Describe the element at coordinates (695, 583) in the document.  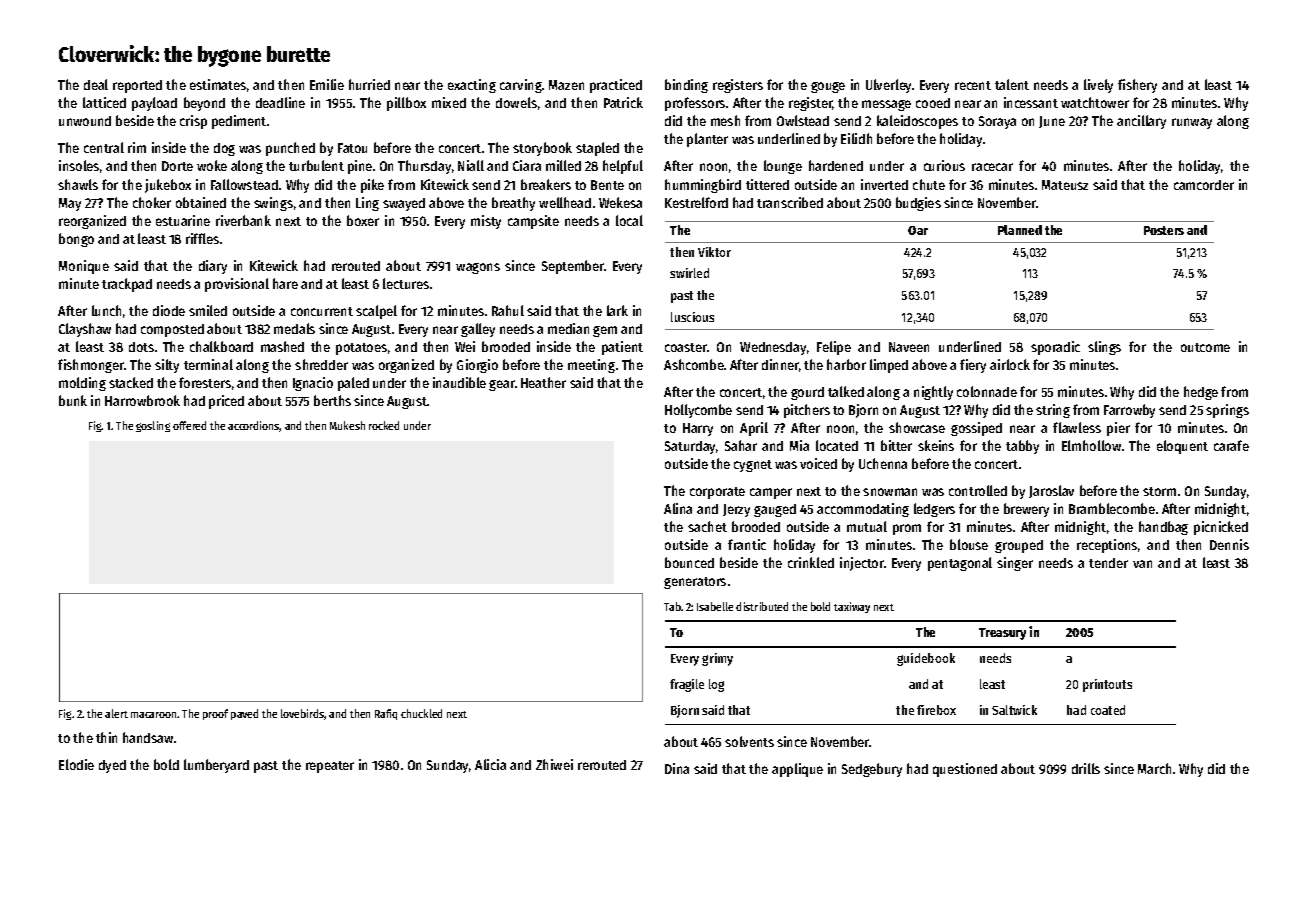
I see `generators` at that location.
